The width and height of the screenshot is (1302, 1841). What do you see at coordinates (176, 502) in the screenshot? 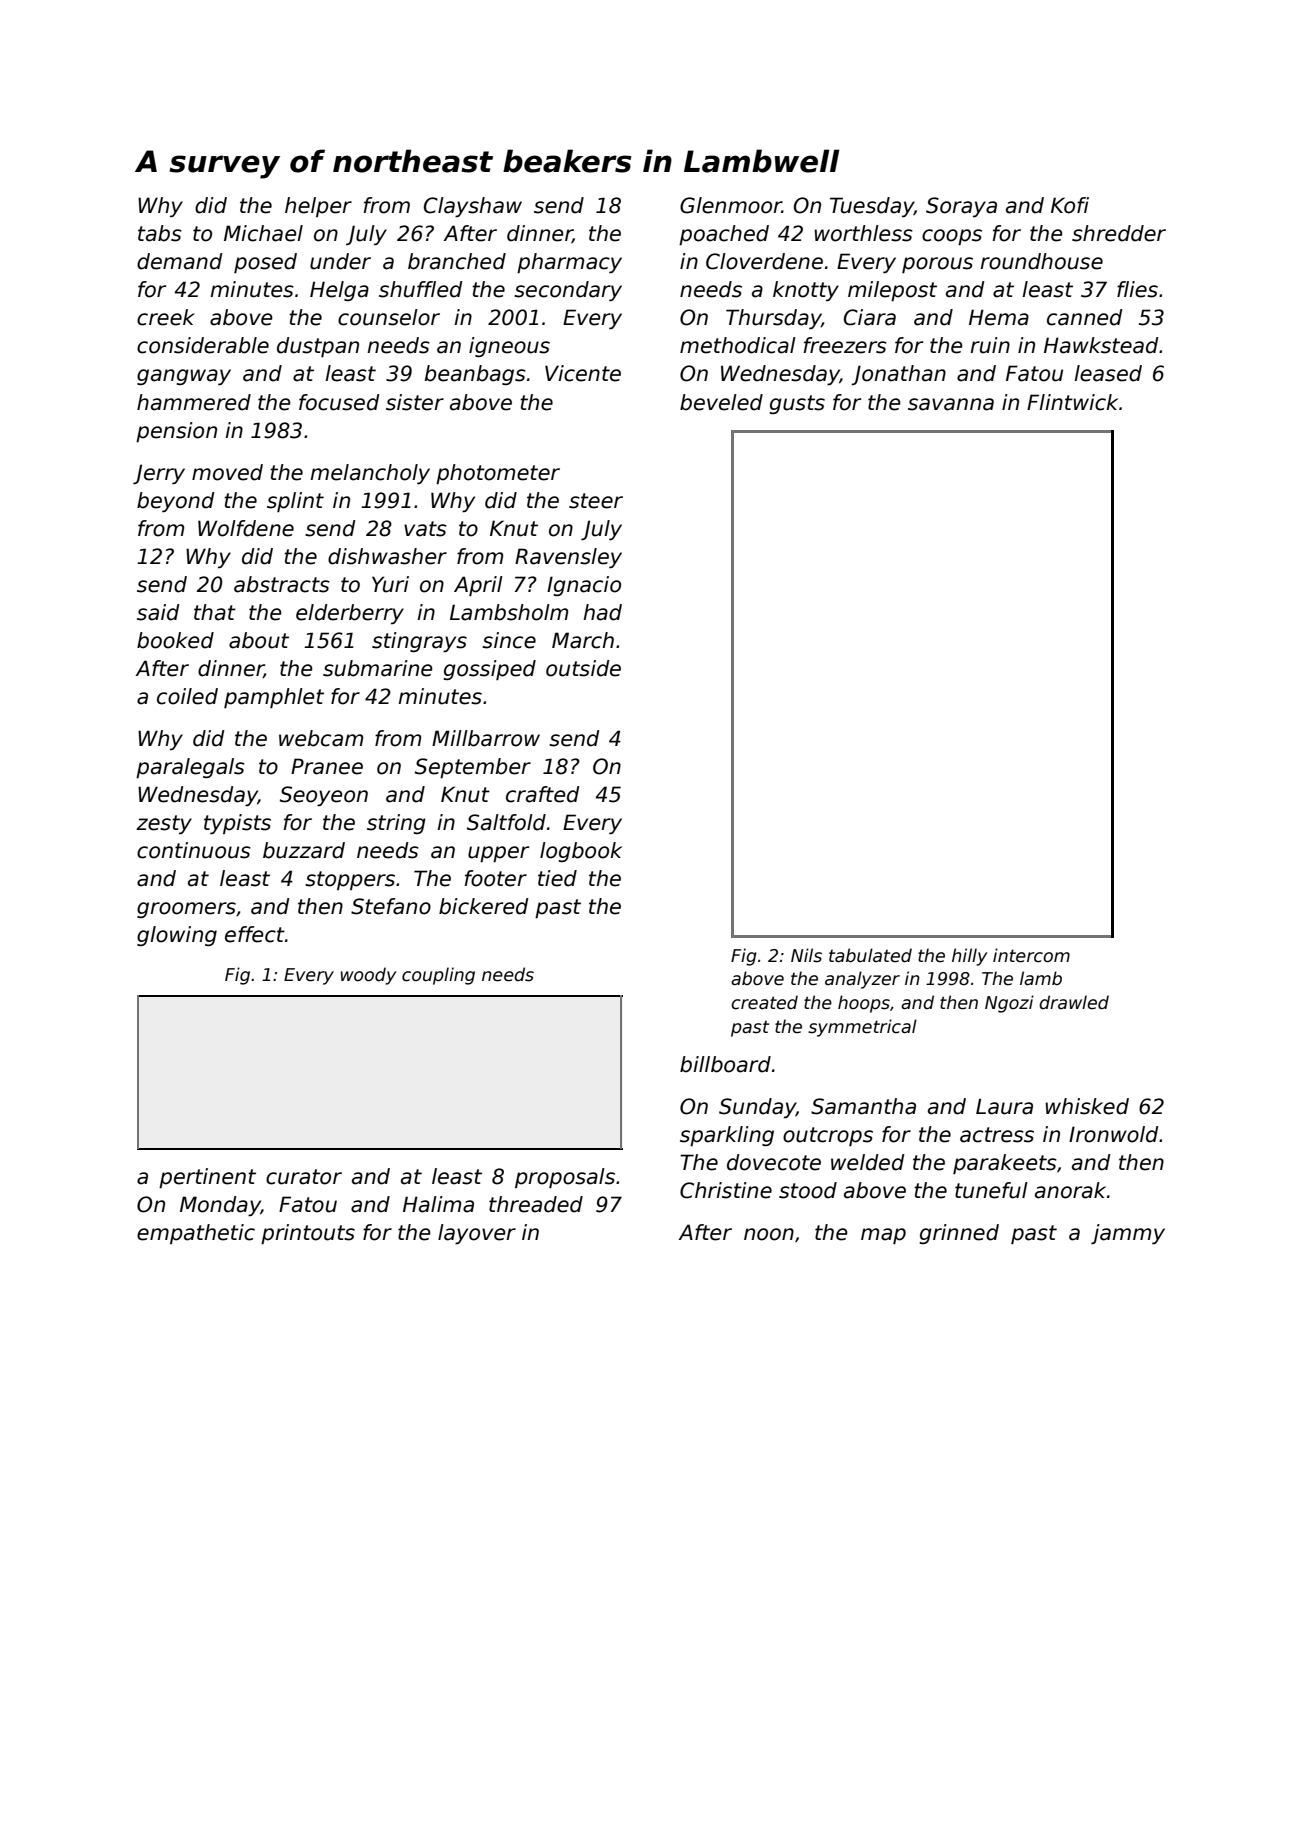
I see `beyond` at bounding box center [176, 502].
